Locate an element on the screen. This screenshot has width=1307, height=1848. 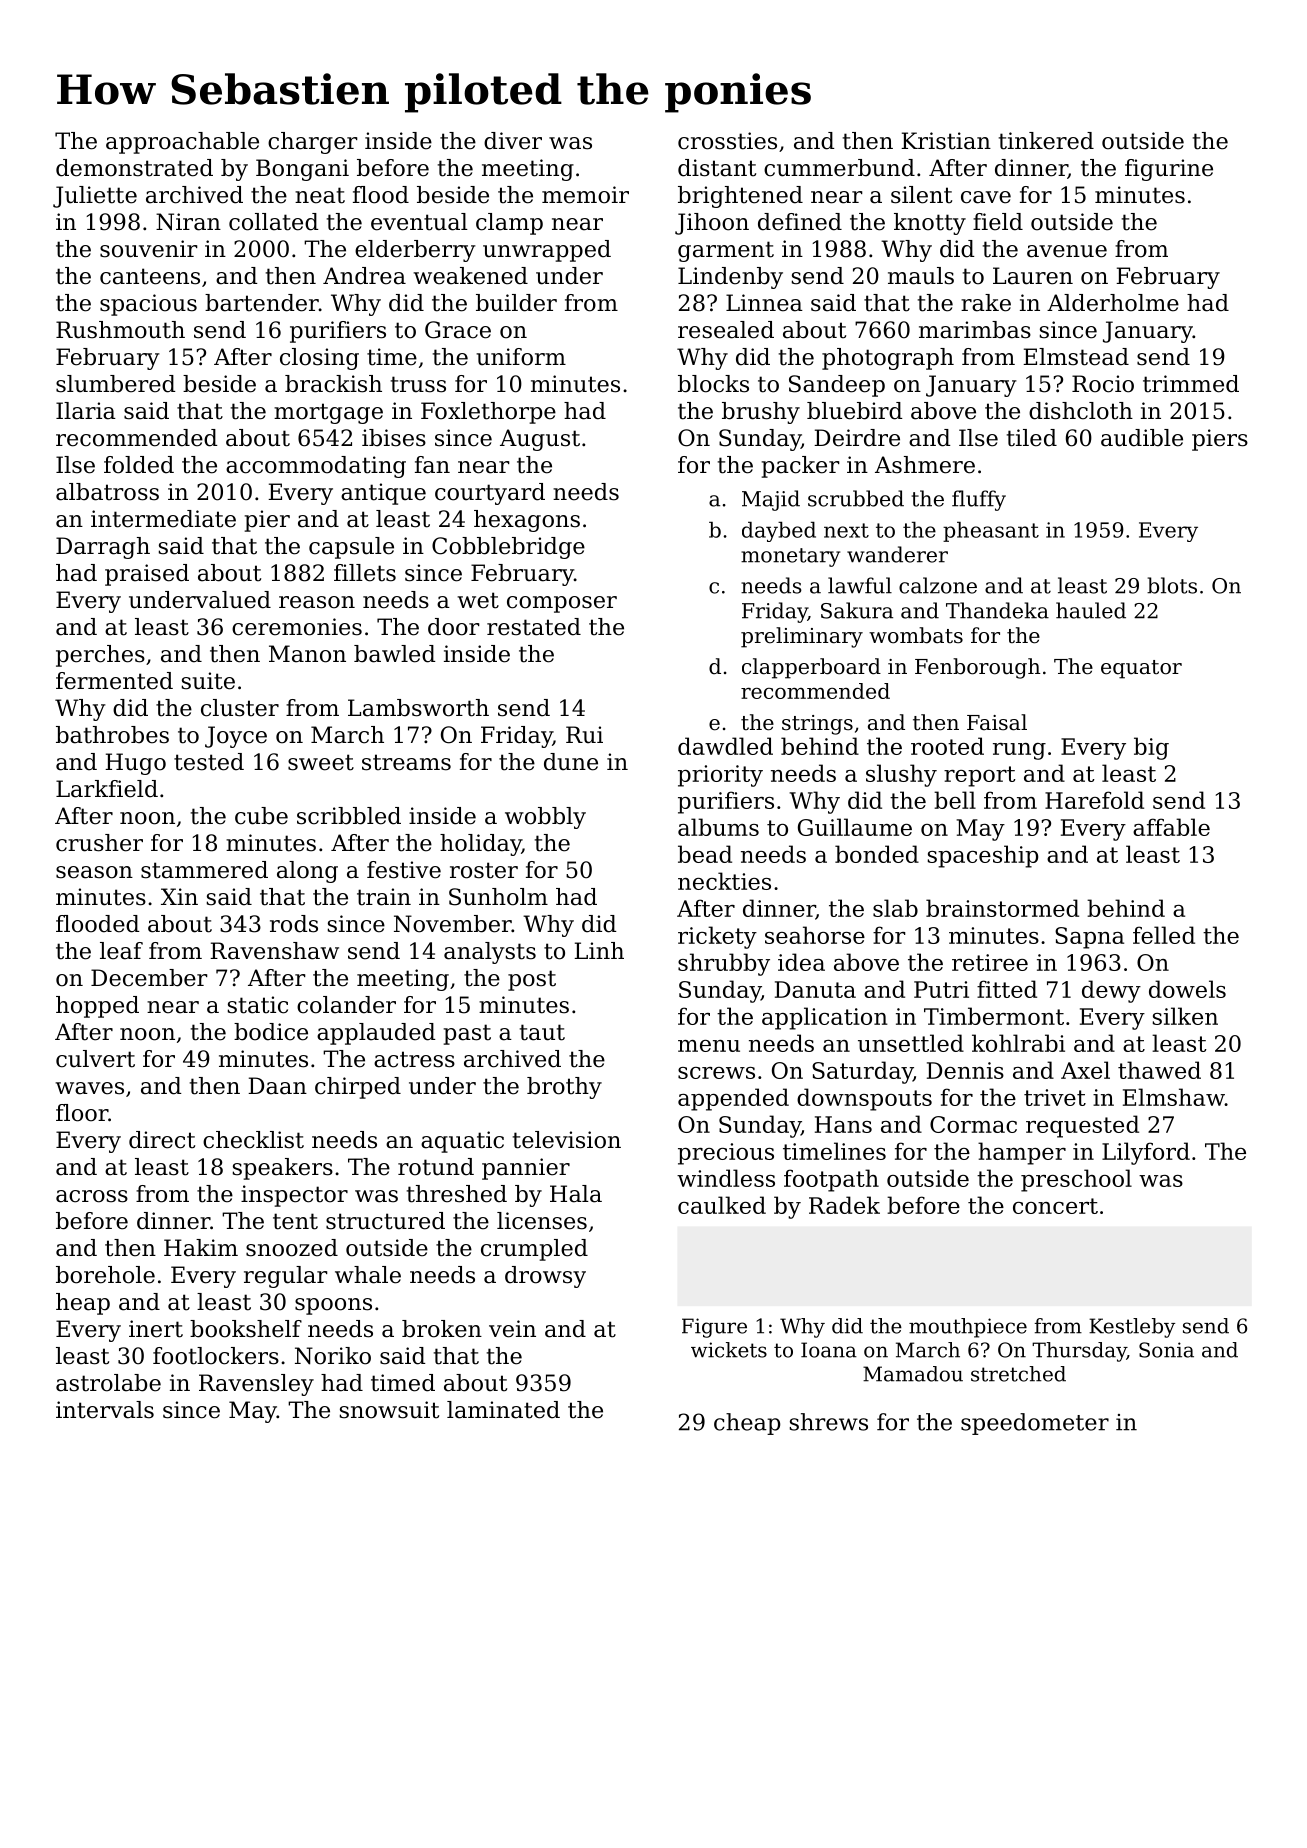
reason is located at coordinates (317, 602).
